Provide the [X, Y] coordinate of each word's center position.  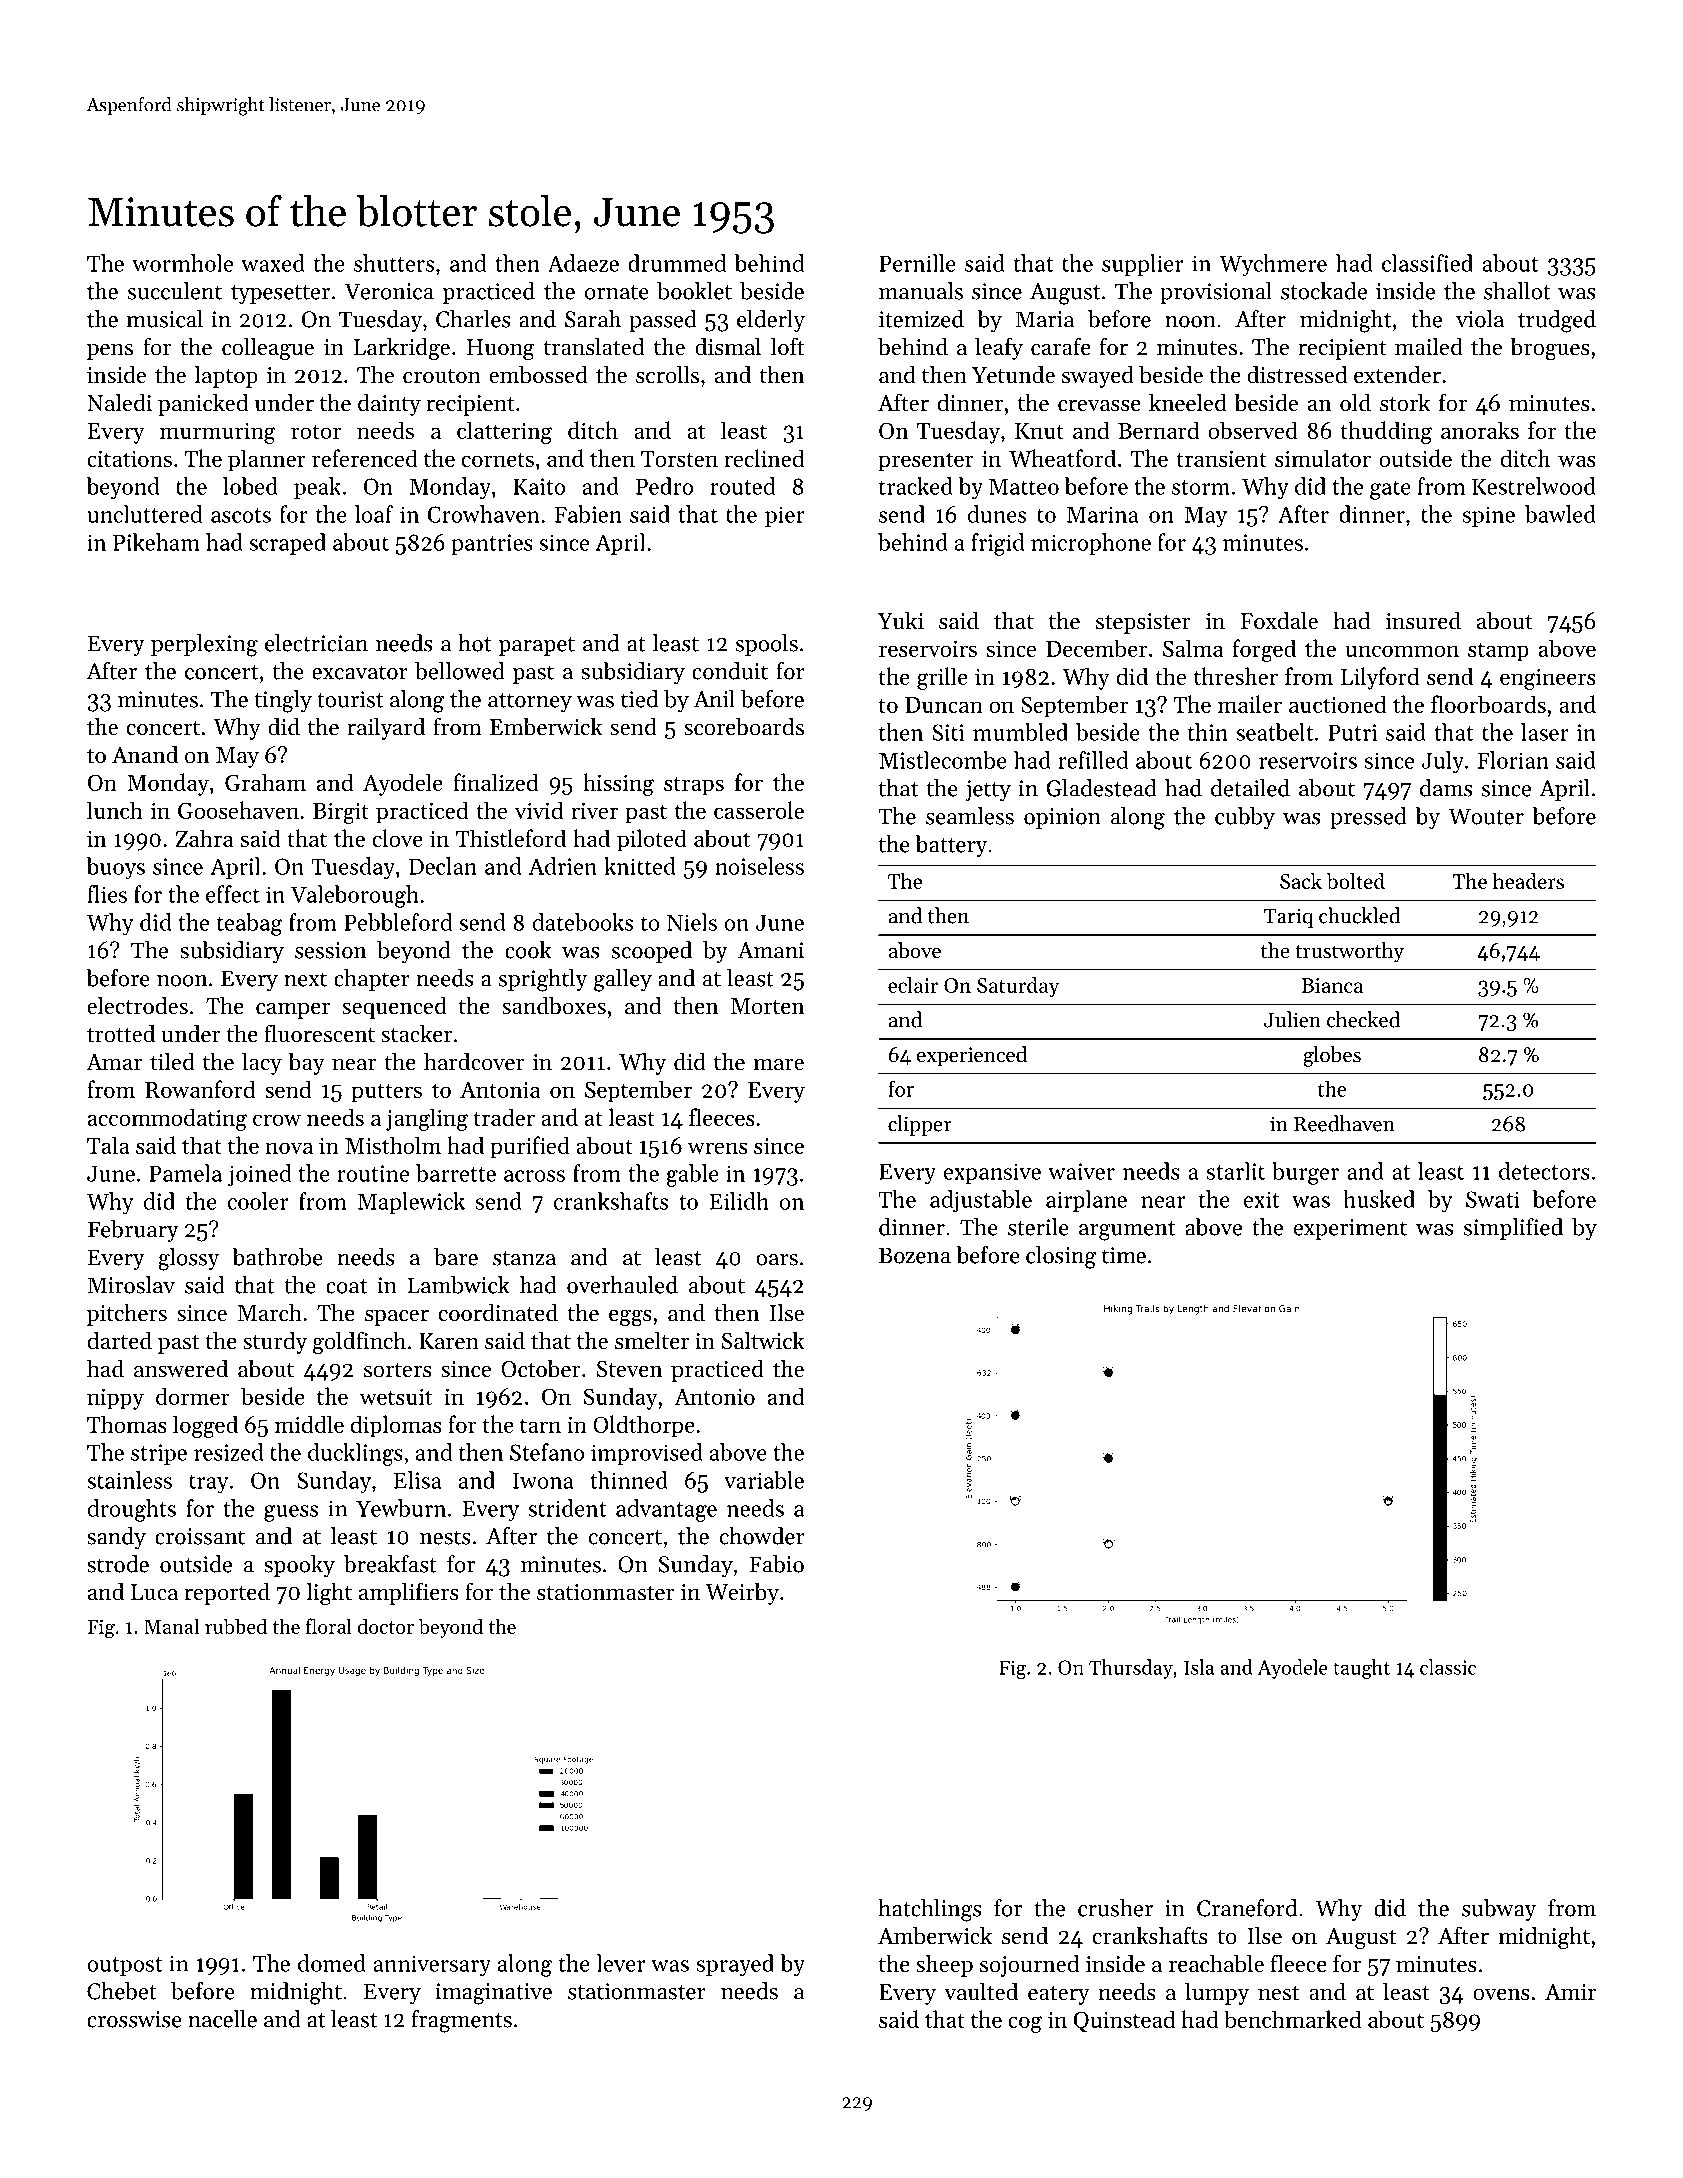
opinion [1062, 818]
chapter [372, 980]
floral [329, 1626]
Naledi [119, 402]
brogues [1550, 349]
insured [1423, 620]
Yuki [901, 620]
